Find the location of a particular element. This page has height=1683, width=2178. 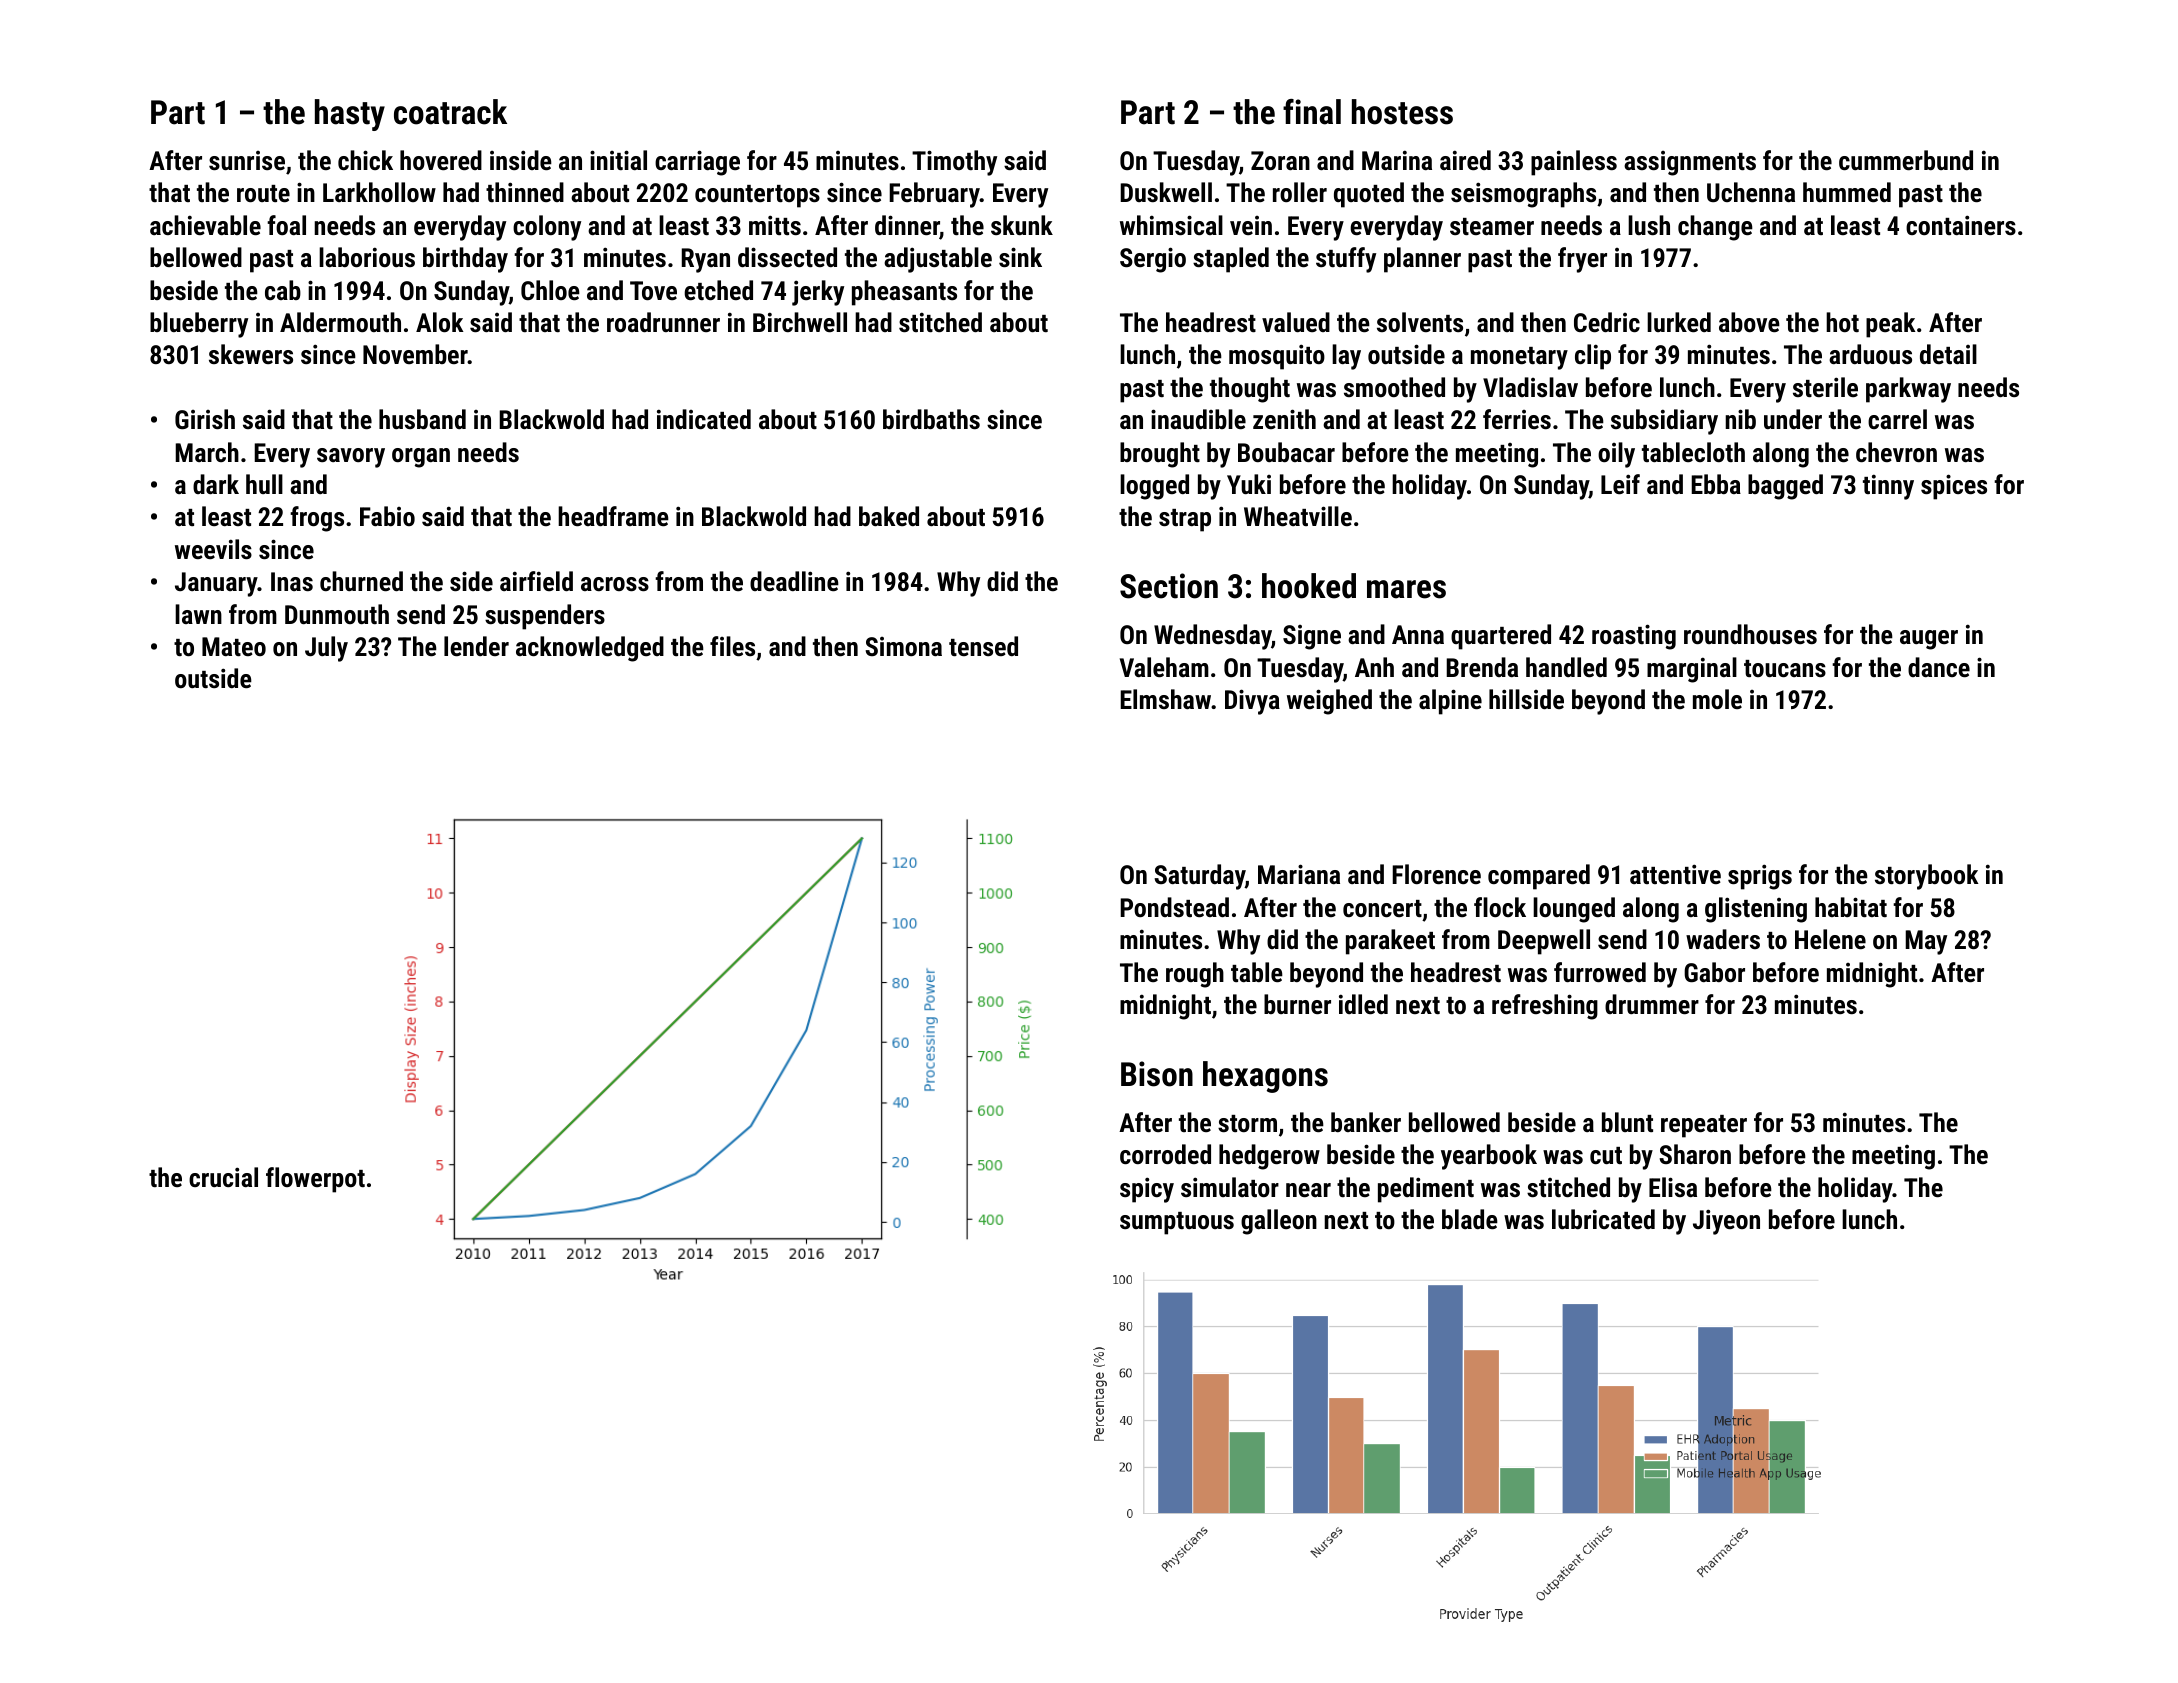

lender is located at coordinates (476, 646).
